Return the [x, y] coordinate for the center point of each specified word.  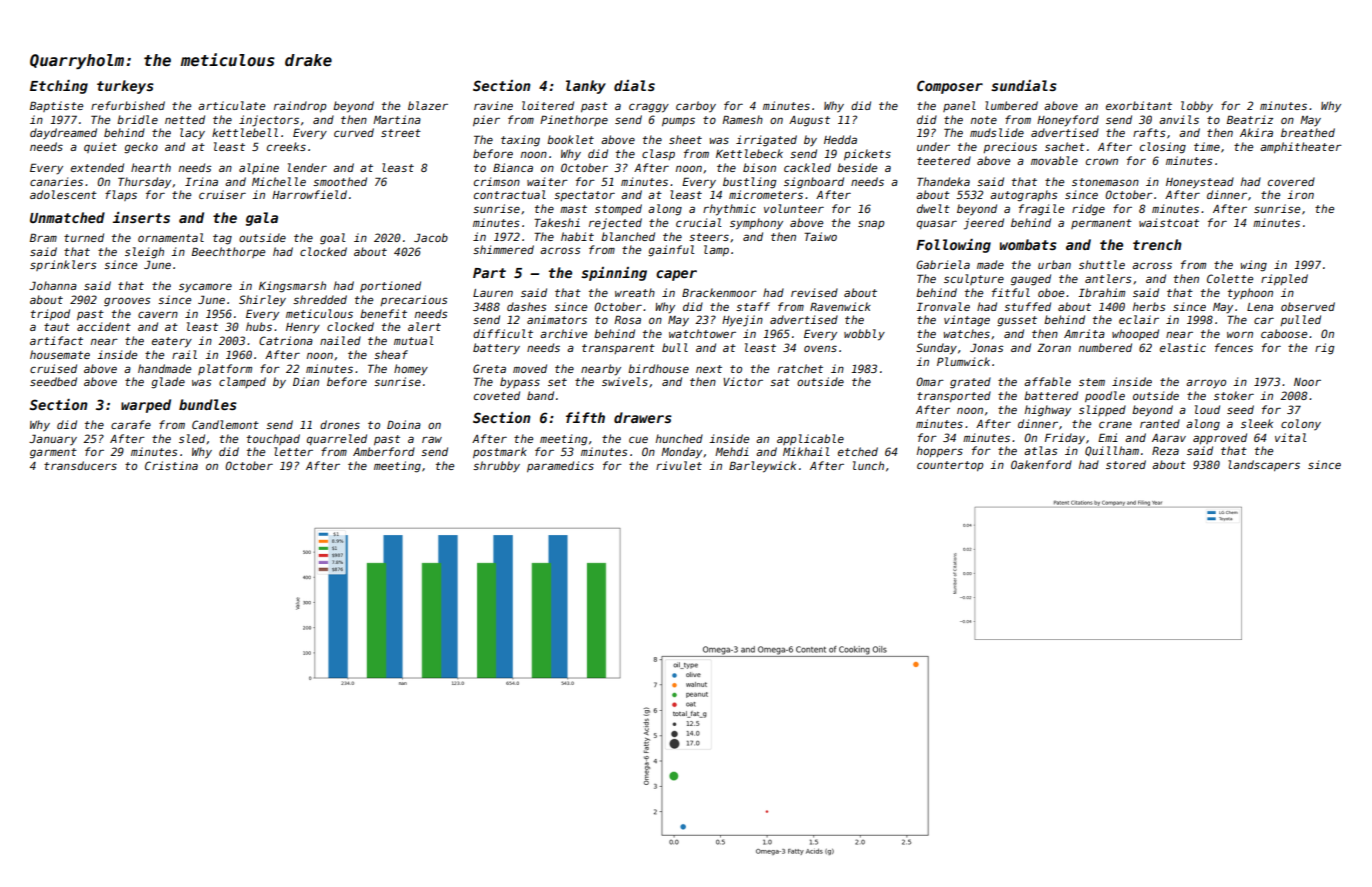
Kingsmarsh [292, 287]
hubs [259, 326]
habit [577, 236]
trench [1157, 244]
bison [759, 167]
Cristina [171, 465]
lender [307, 167]
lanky [586, 87]
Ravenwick [840, 306]
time [1207, 146]
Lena [1260, 307]
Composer [950, 87]
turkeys [125, 87]
